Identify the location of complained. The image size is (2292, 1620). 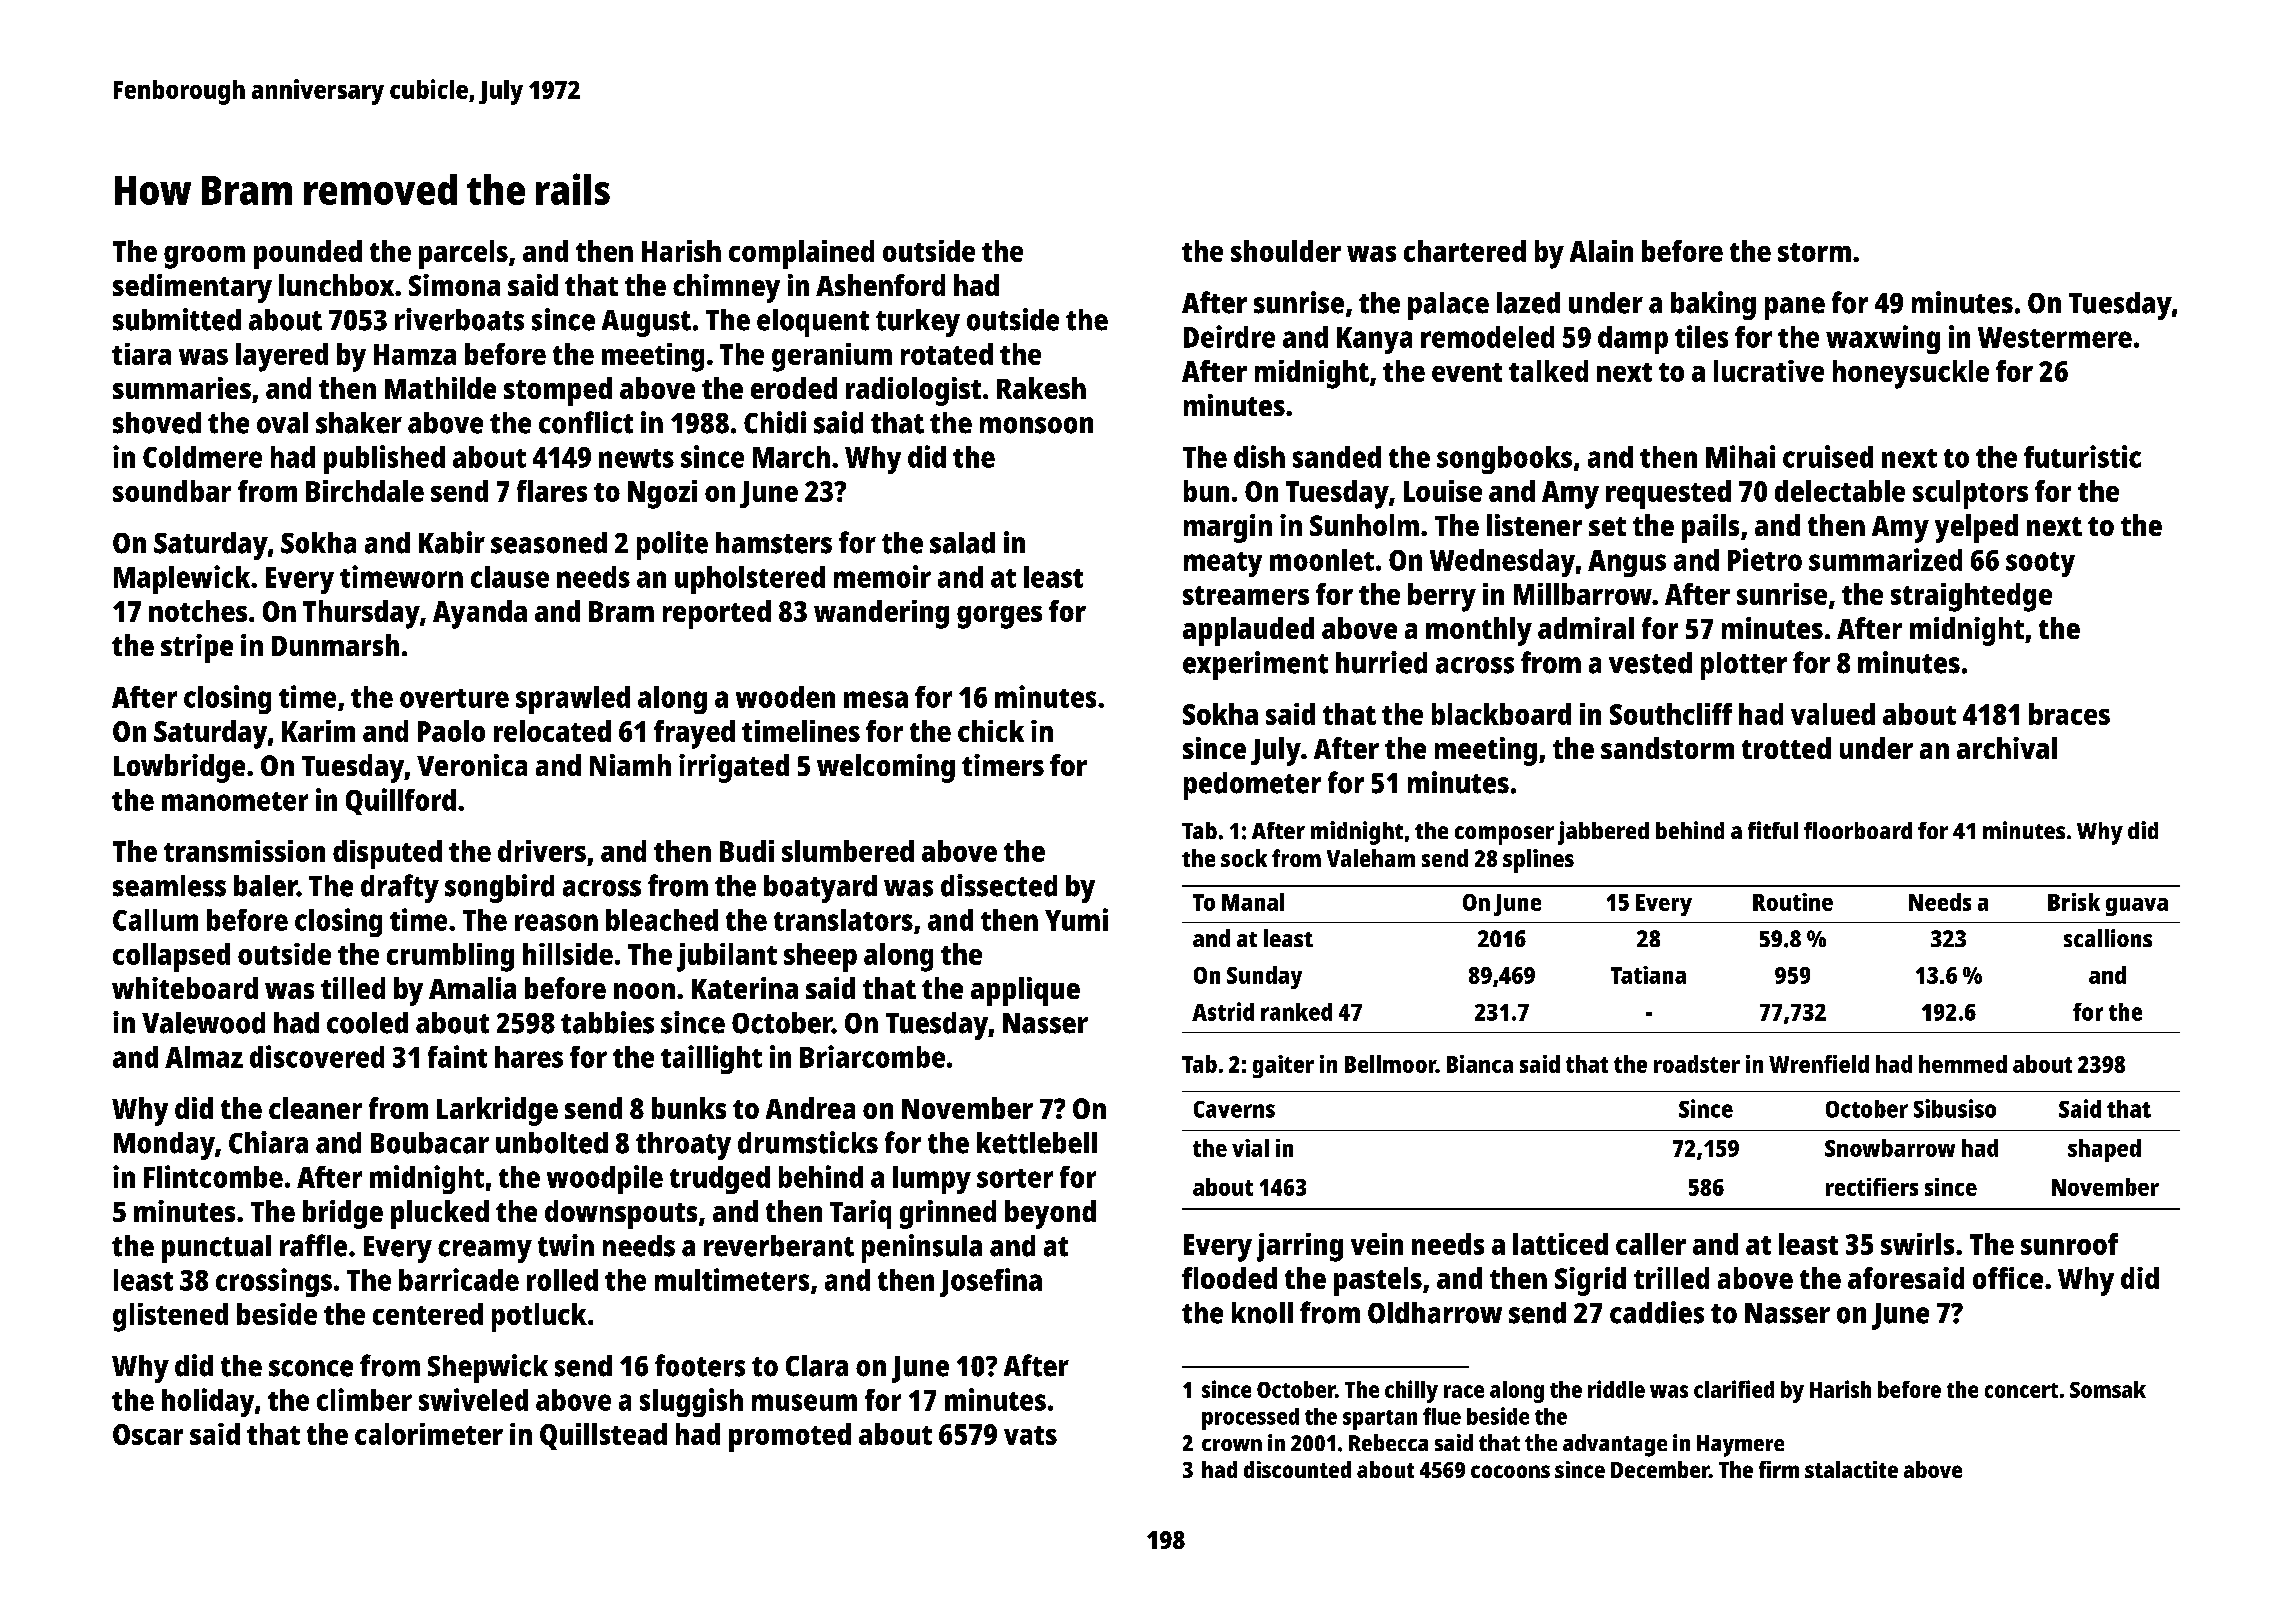
(801, 254).
